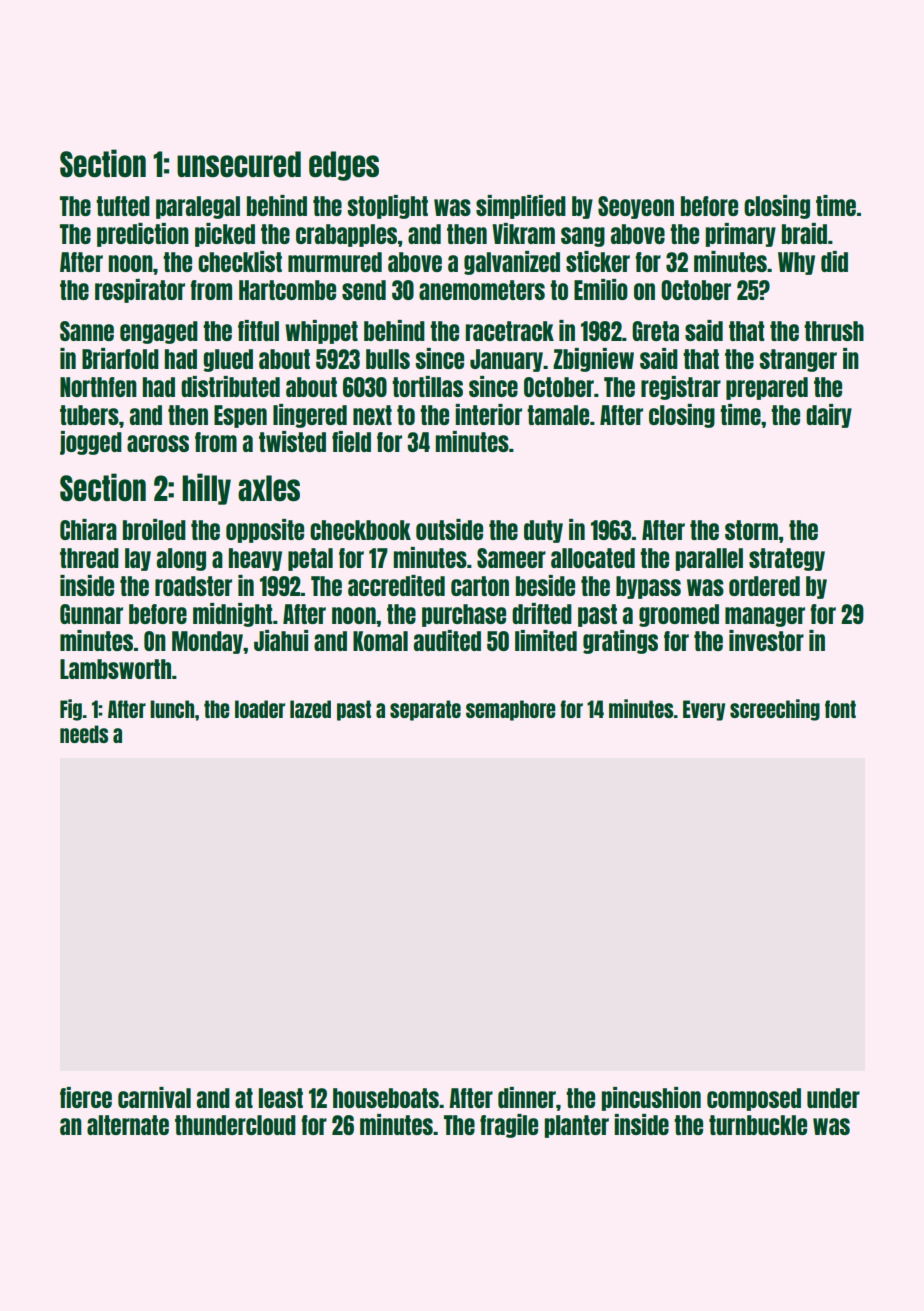 Image resolution: width=924 pixels, height=1311 pixels. Describe the element at coordinates (651, 1099) in the screenshot. I see `pincushion` at that location.
